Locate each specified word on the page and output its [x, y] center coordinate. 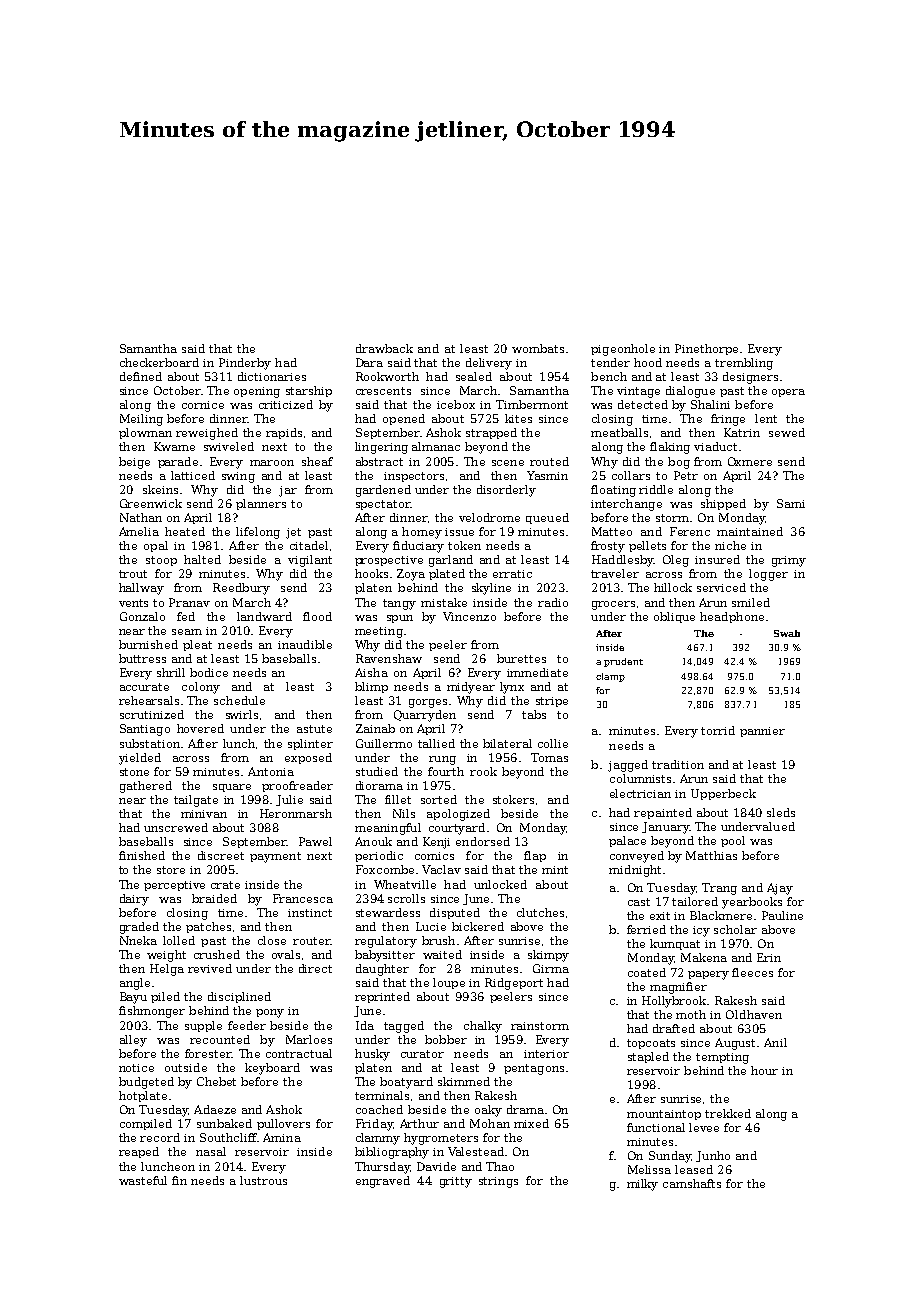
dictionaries [272, 376]
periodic [379, 856]
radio [553, 602]
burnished [148, 644]
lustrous [263, 1180]
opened [404, 419]
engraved [383, 1182]
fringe [728, 420]
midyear [471, 688]
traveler [615, 573]
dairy [134, 900]
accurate [144, 687]
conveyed [637, 857]
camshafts [692, 1183]
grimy [789, 561]
